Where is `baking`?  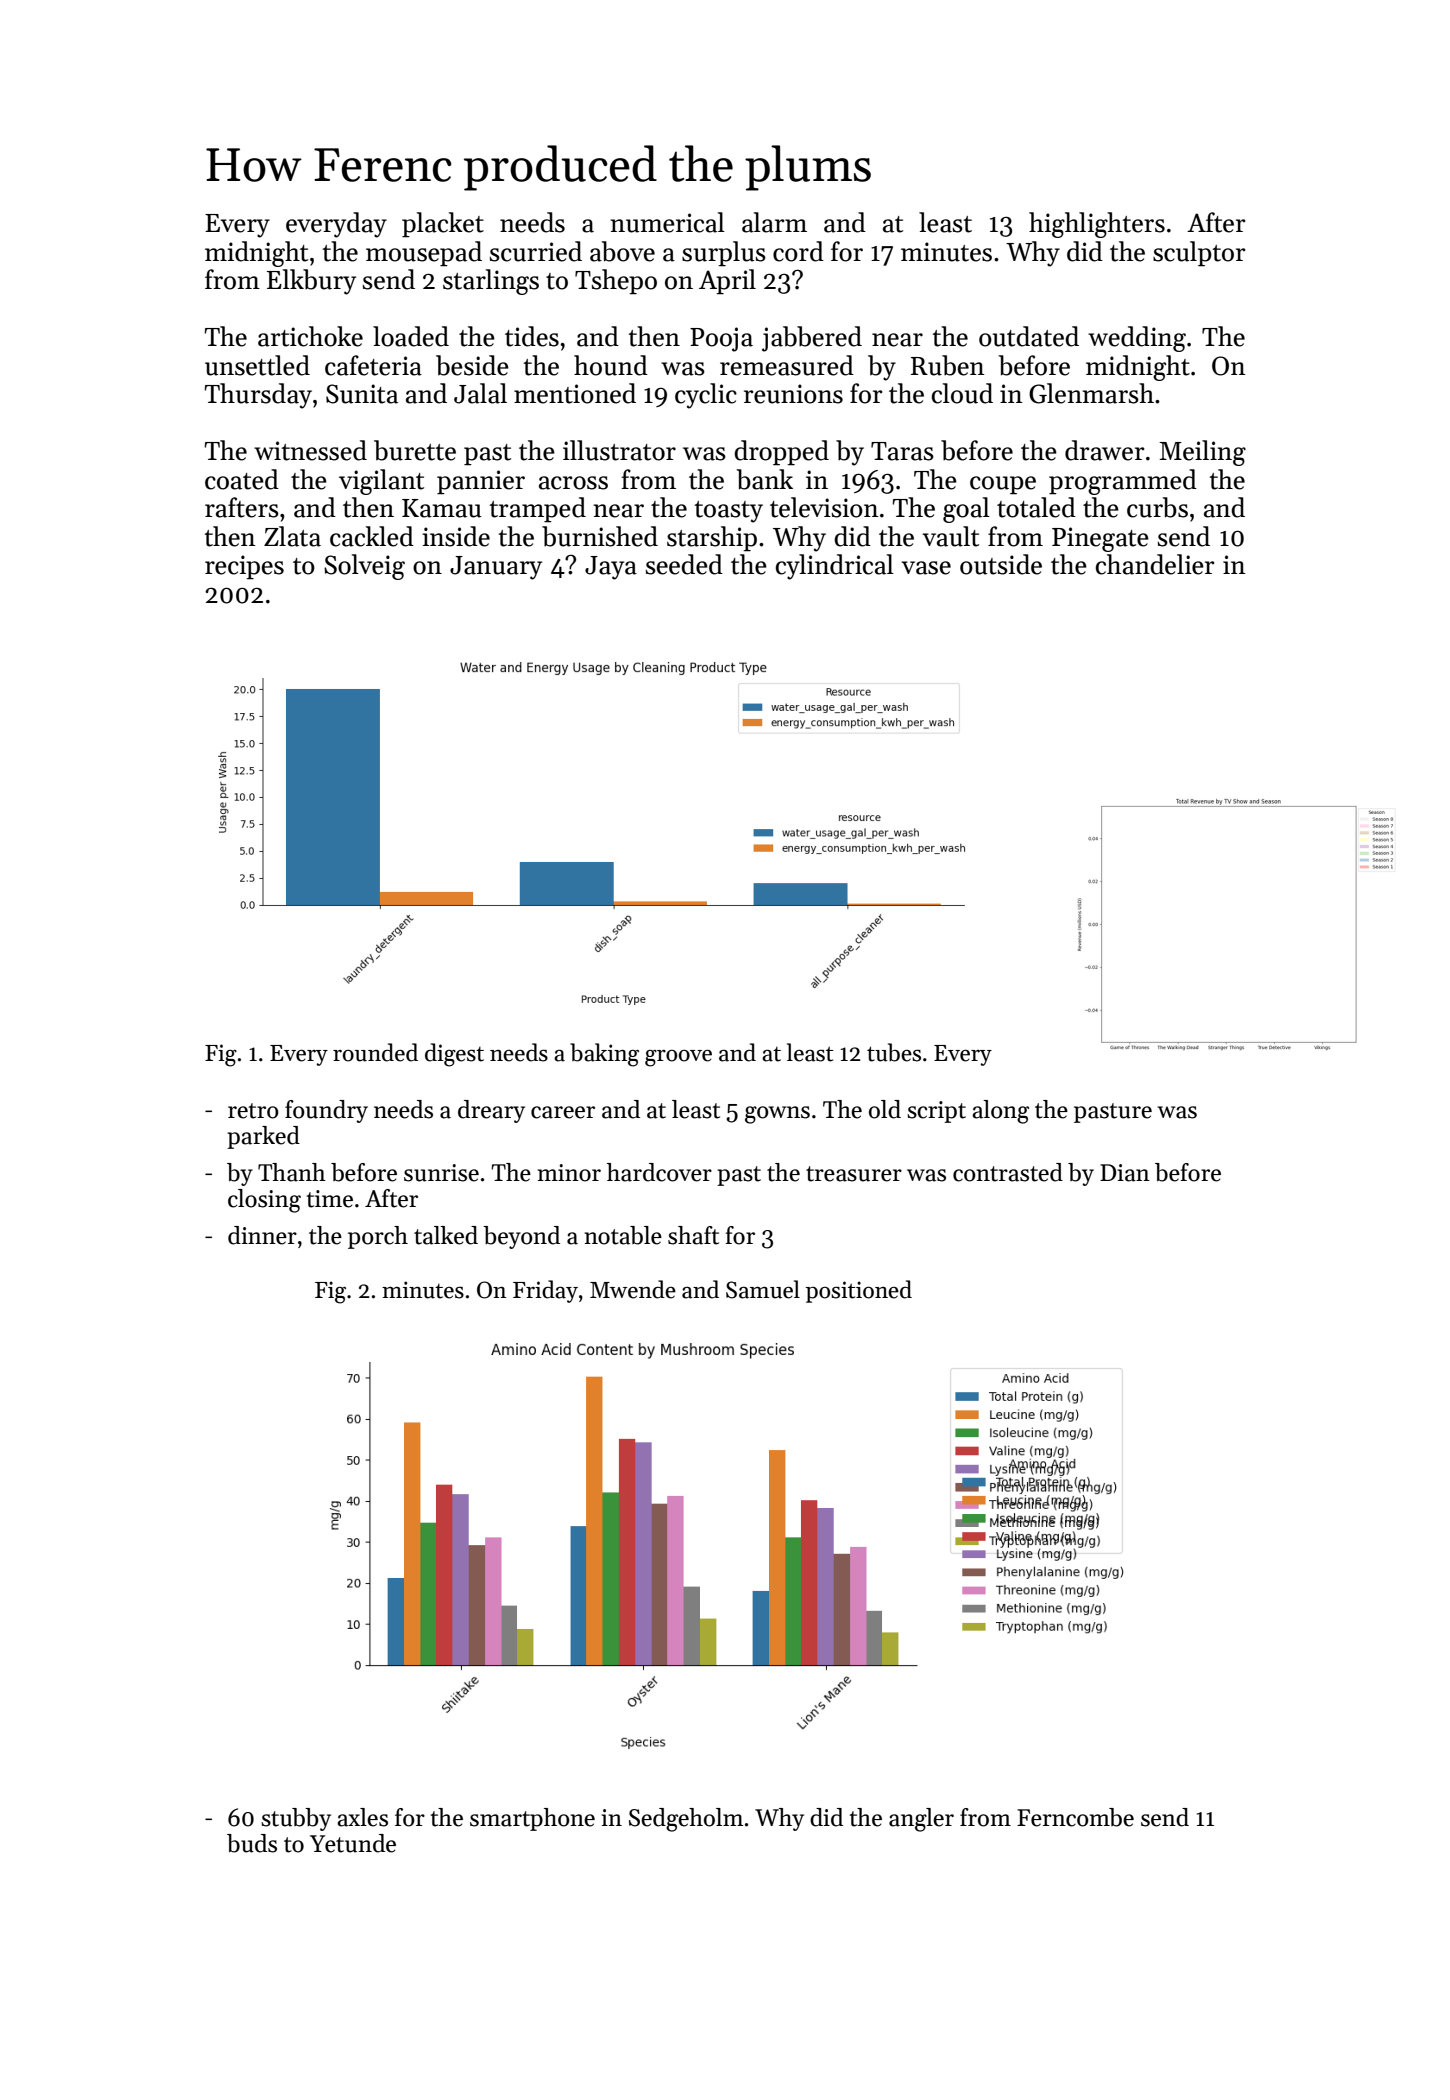 baking is located at coordinates (604, 1055).
